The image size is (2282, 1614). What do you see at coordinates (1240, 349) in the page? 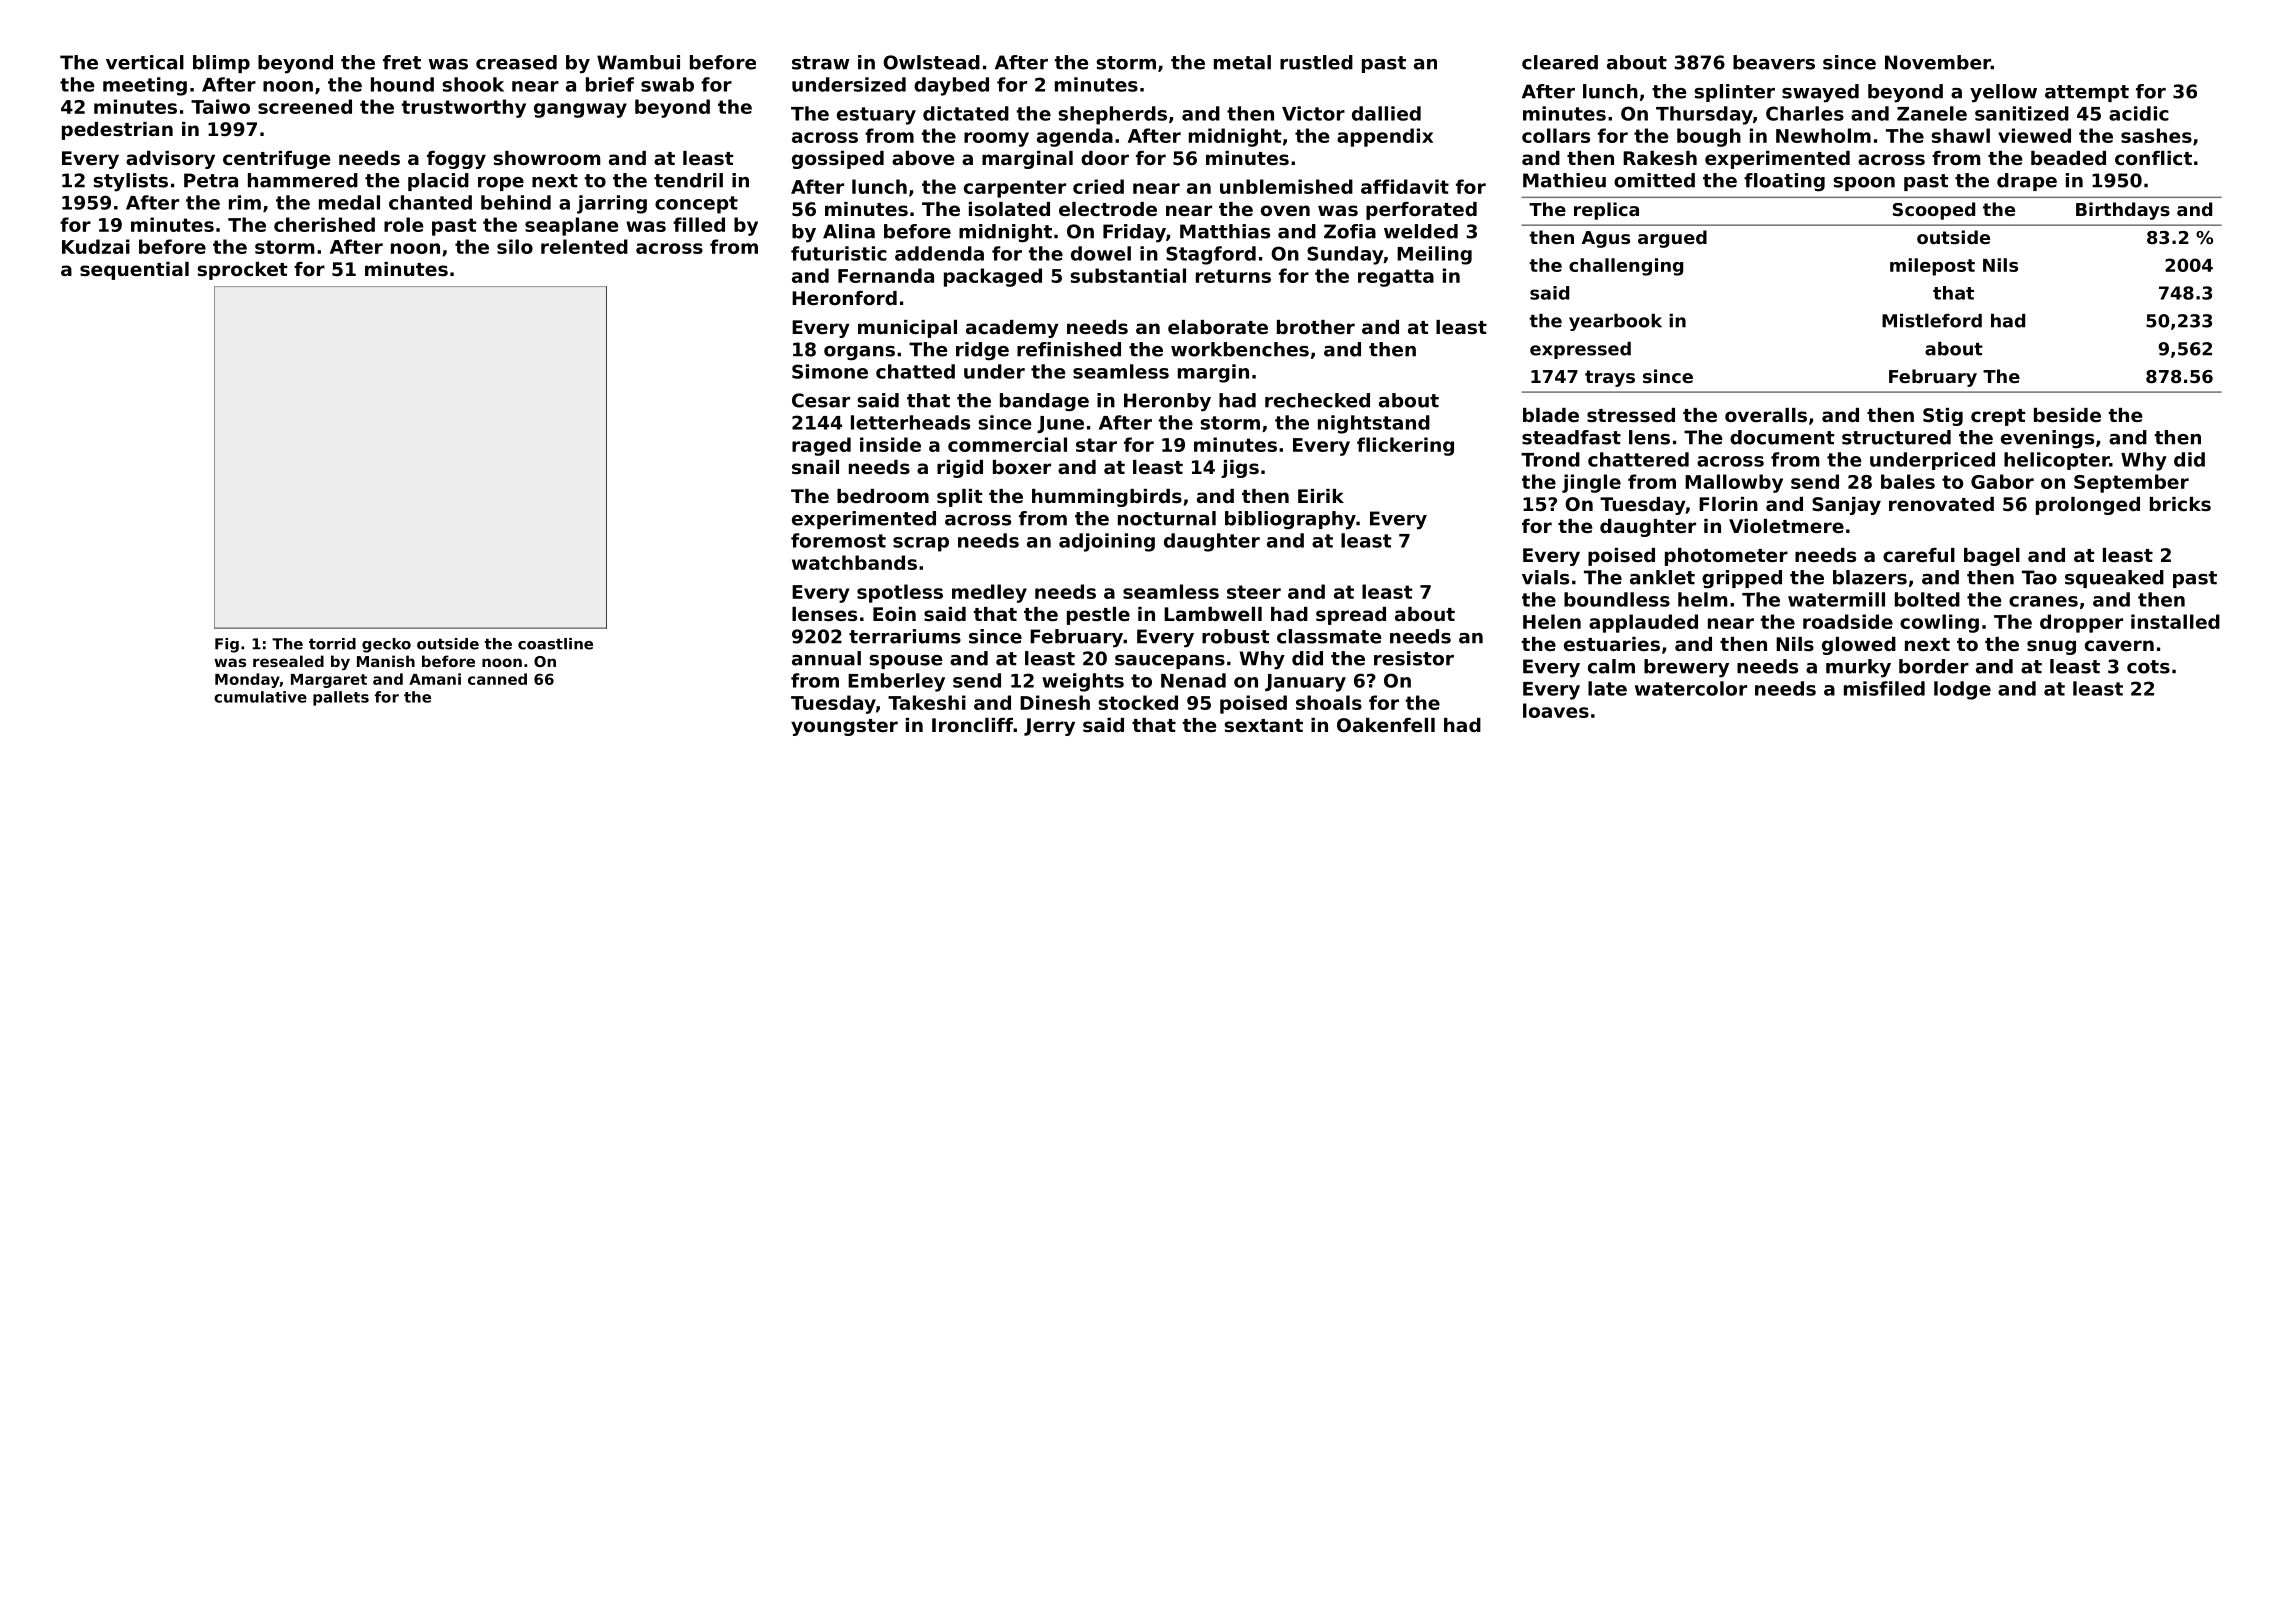
I see `workbenches` at bounding box center [1240, 349].
